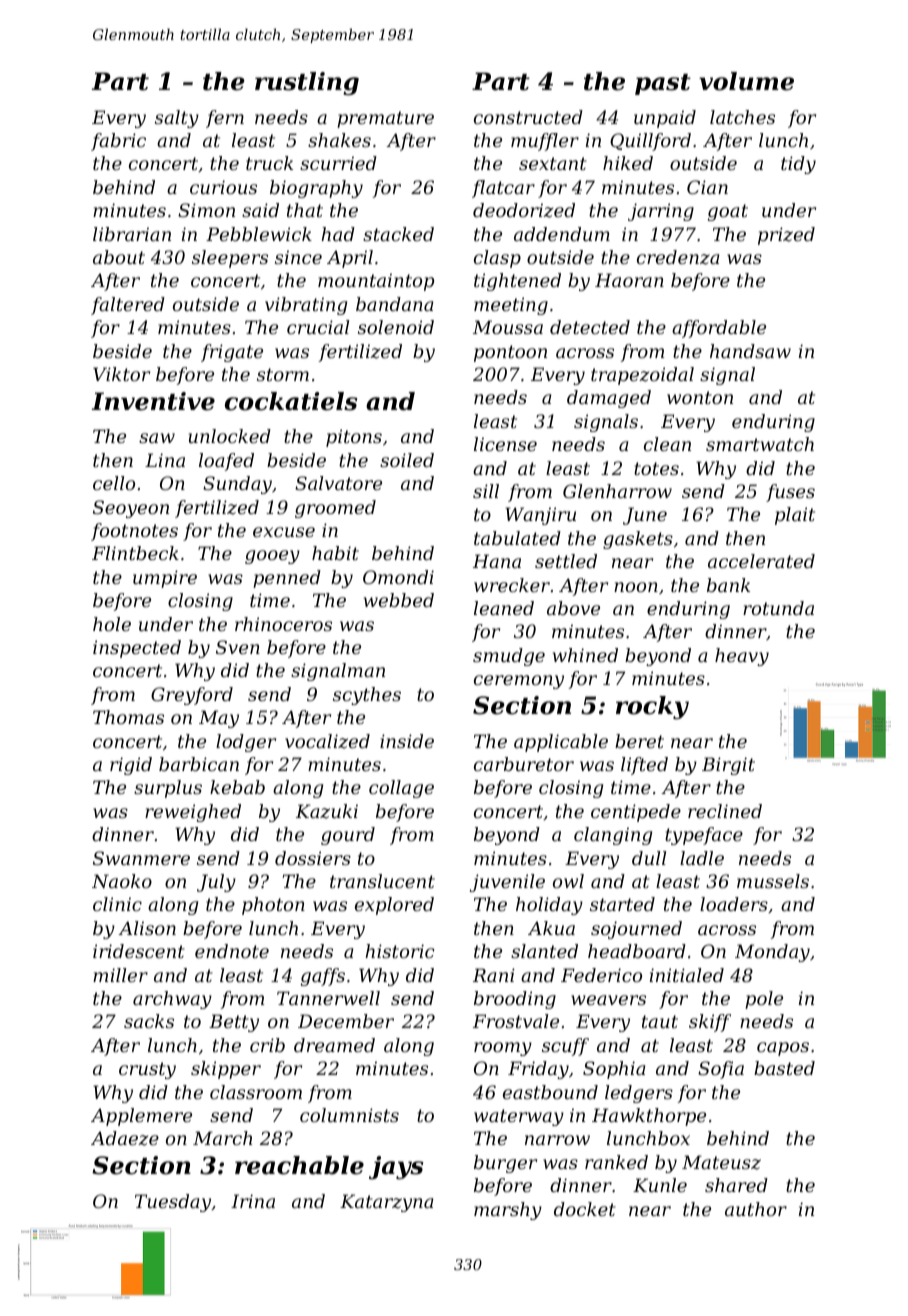 Image resolution: width=908 pixels, height=1316 pixels. What do you see at coordinates (238, 647) in the image?
I see `Sven` at bounding box center [238, 647].
